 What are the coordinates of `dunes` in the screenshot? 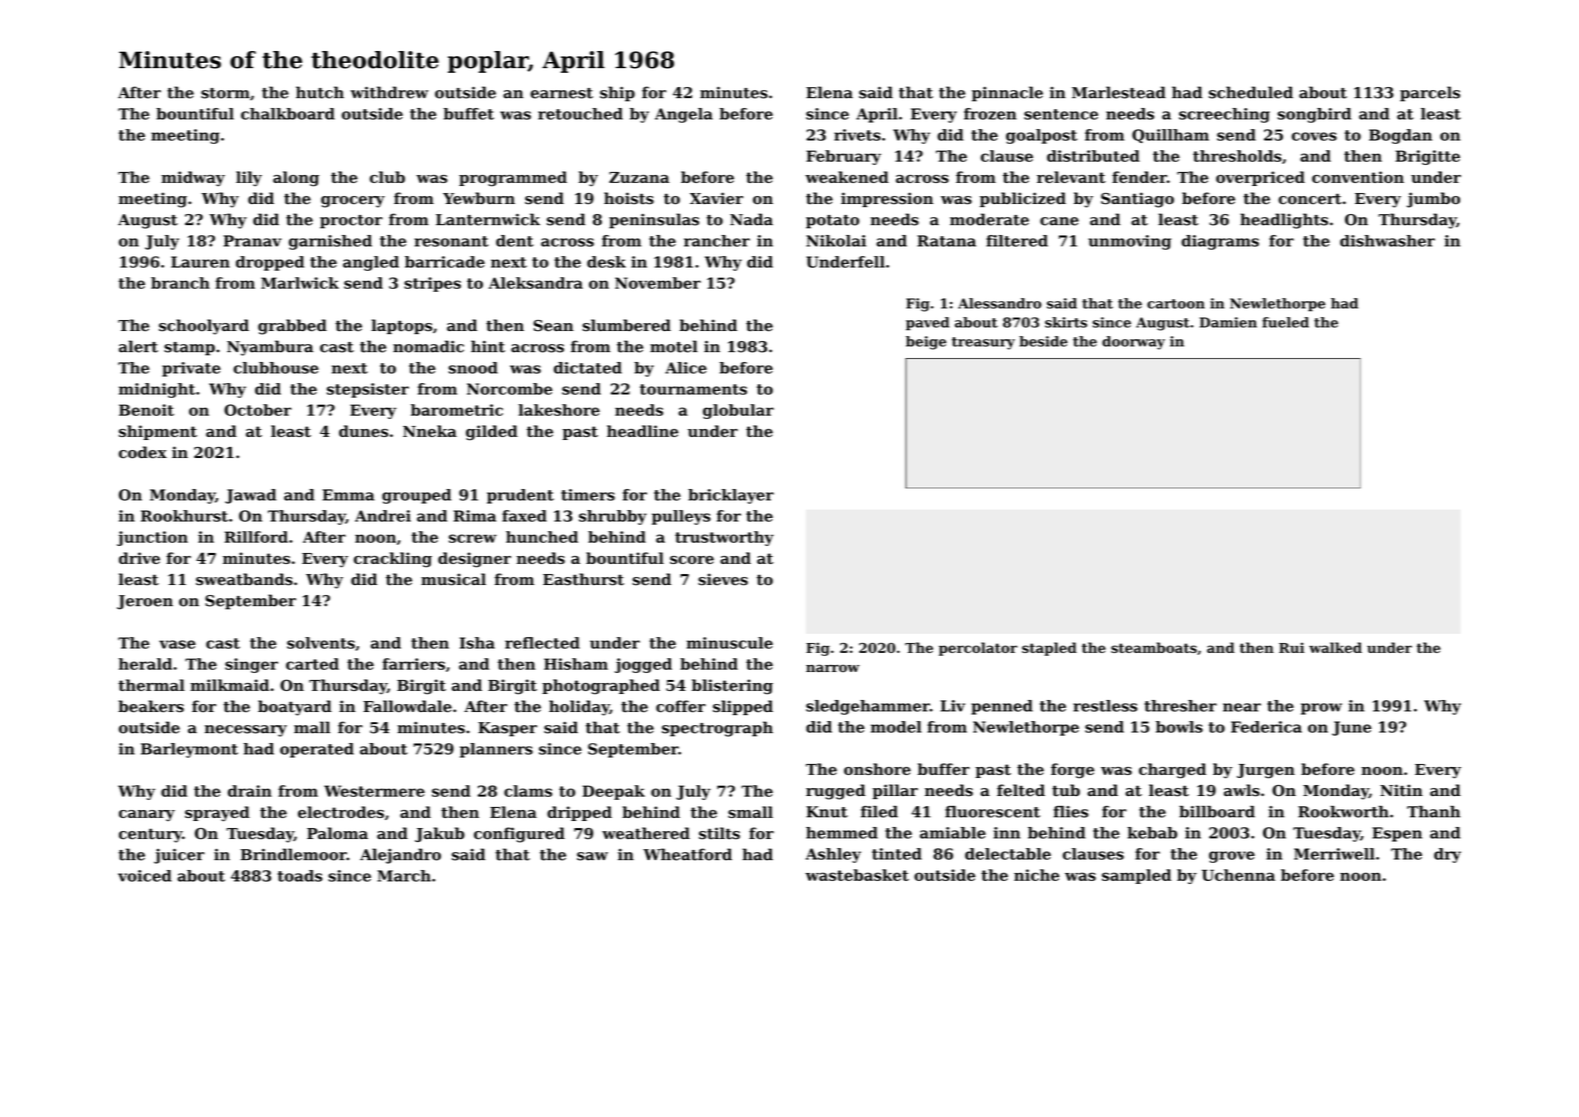 It's located at (363, 431).
